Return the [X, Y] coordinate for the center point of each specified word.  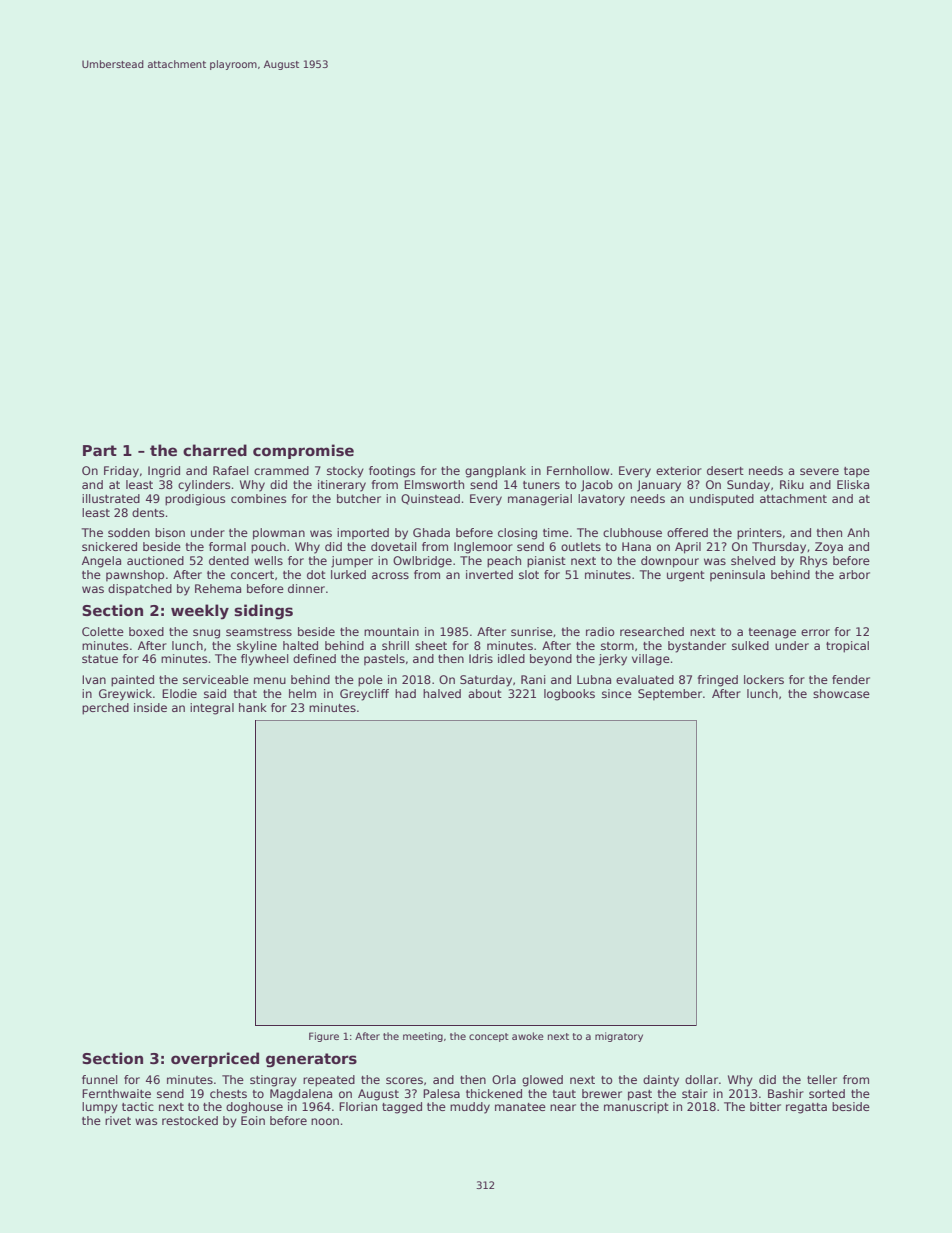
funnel [99, 1079]
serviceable [216, 679]
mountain [391, 631]
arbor [854, 574]
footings [392, 472]
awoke [528, 1036]
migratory [619, 1037]
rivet [118, 1120]
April [688, 548]
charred [215, 450]
